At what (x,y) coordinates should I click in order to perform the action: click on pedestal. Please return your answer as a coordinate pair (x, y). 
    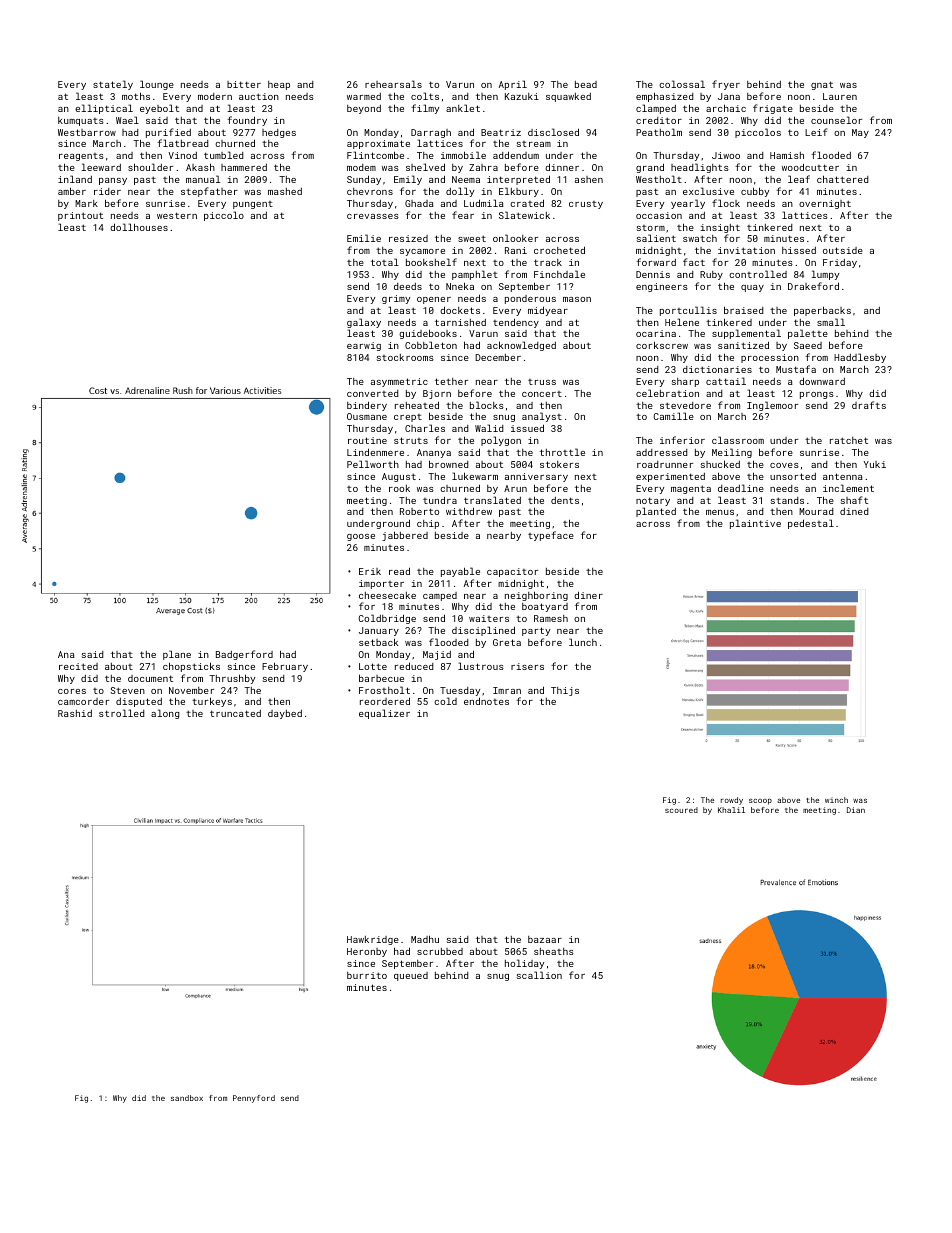
    Looking at the image, I should click on (811, 524).
